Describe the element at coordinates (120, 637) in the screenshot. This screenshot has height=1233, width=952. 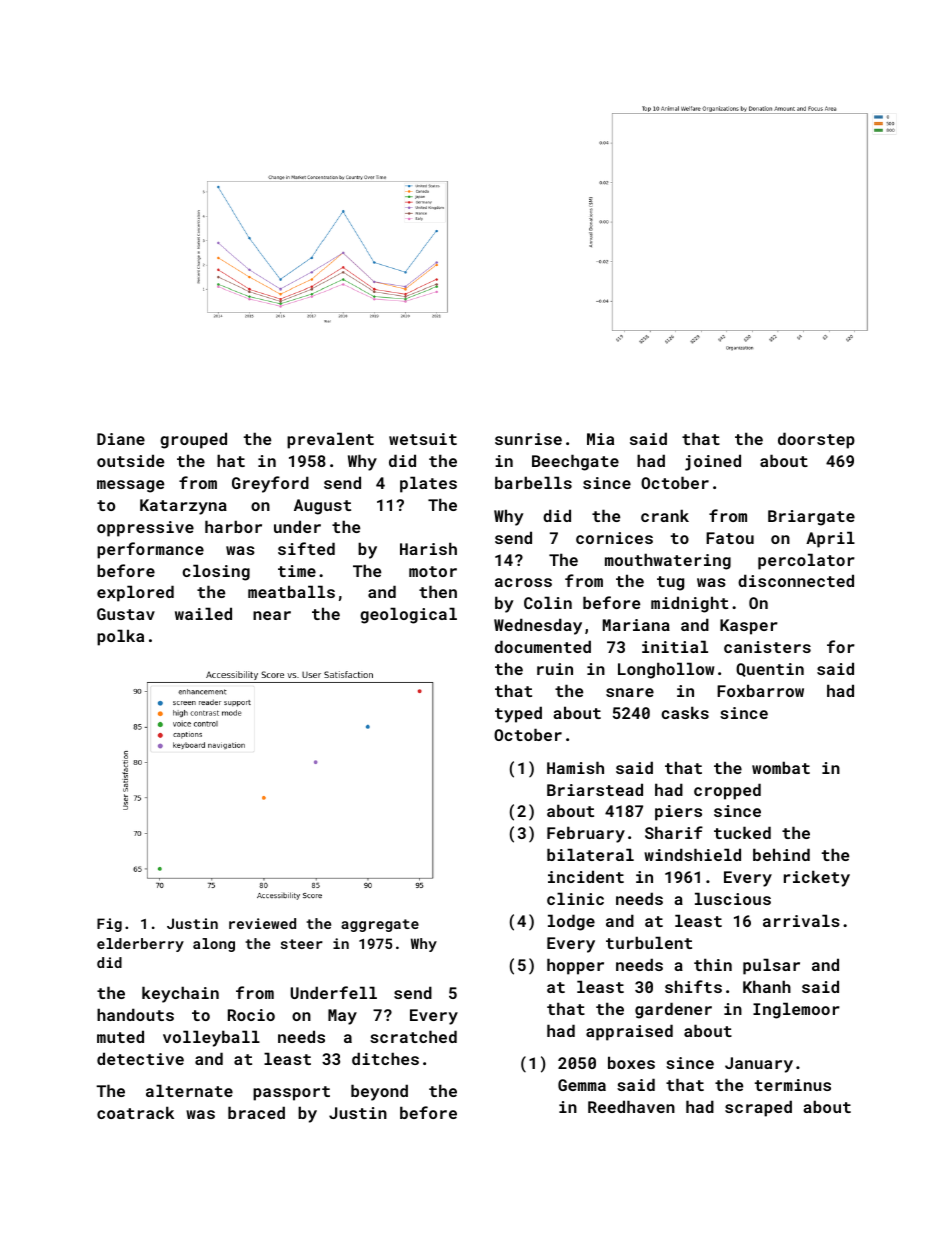
I see `polka` at that location.
